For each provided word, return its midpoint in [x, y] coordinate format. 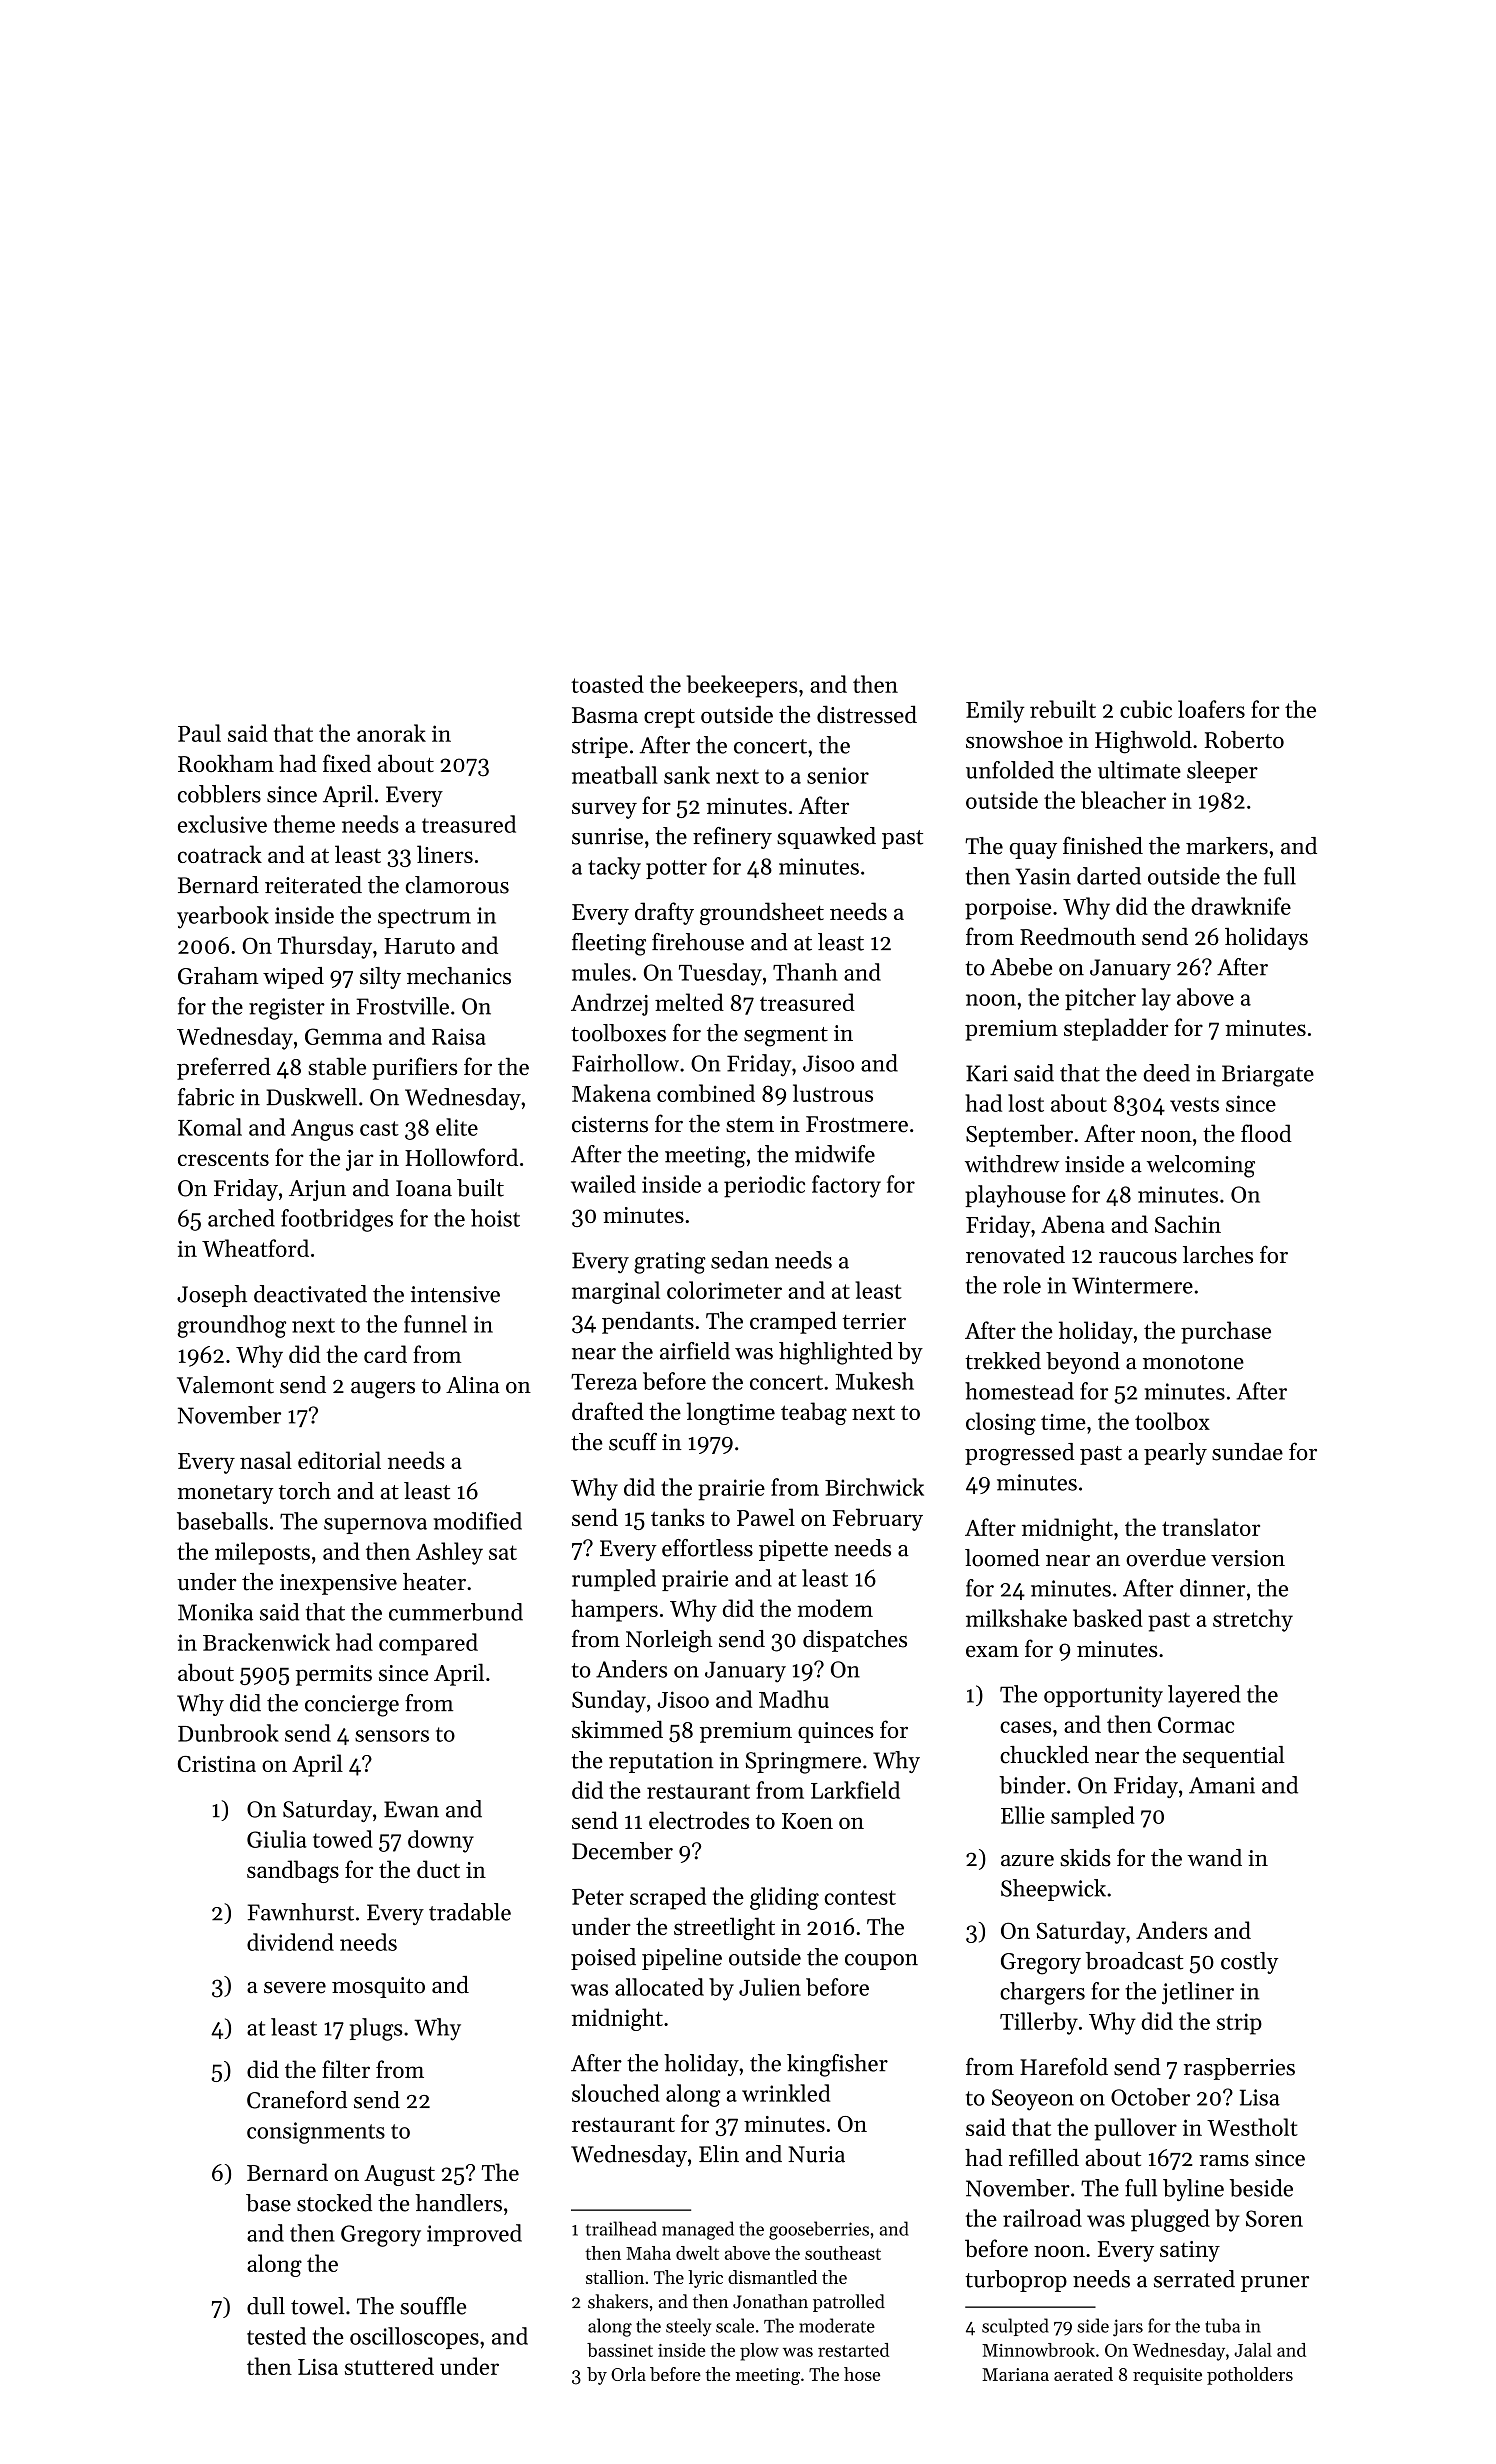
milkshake [1016, 1618]
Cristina [217, 1764]
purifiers [414, 1068]
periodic [764, 1186]
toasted [607, 684]
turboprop [1016, 2281]
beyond [1083, 1363]
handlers [458, 2203]
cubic [1146, 709]
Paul [199, 733]
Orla [628, 2374]
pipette [793, 1550]
